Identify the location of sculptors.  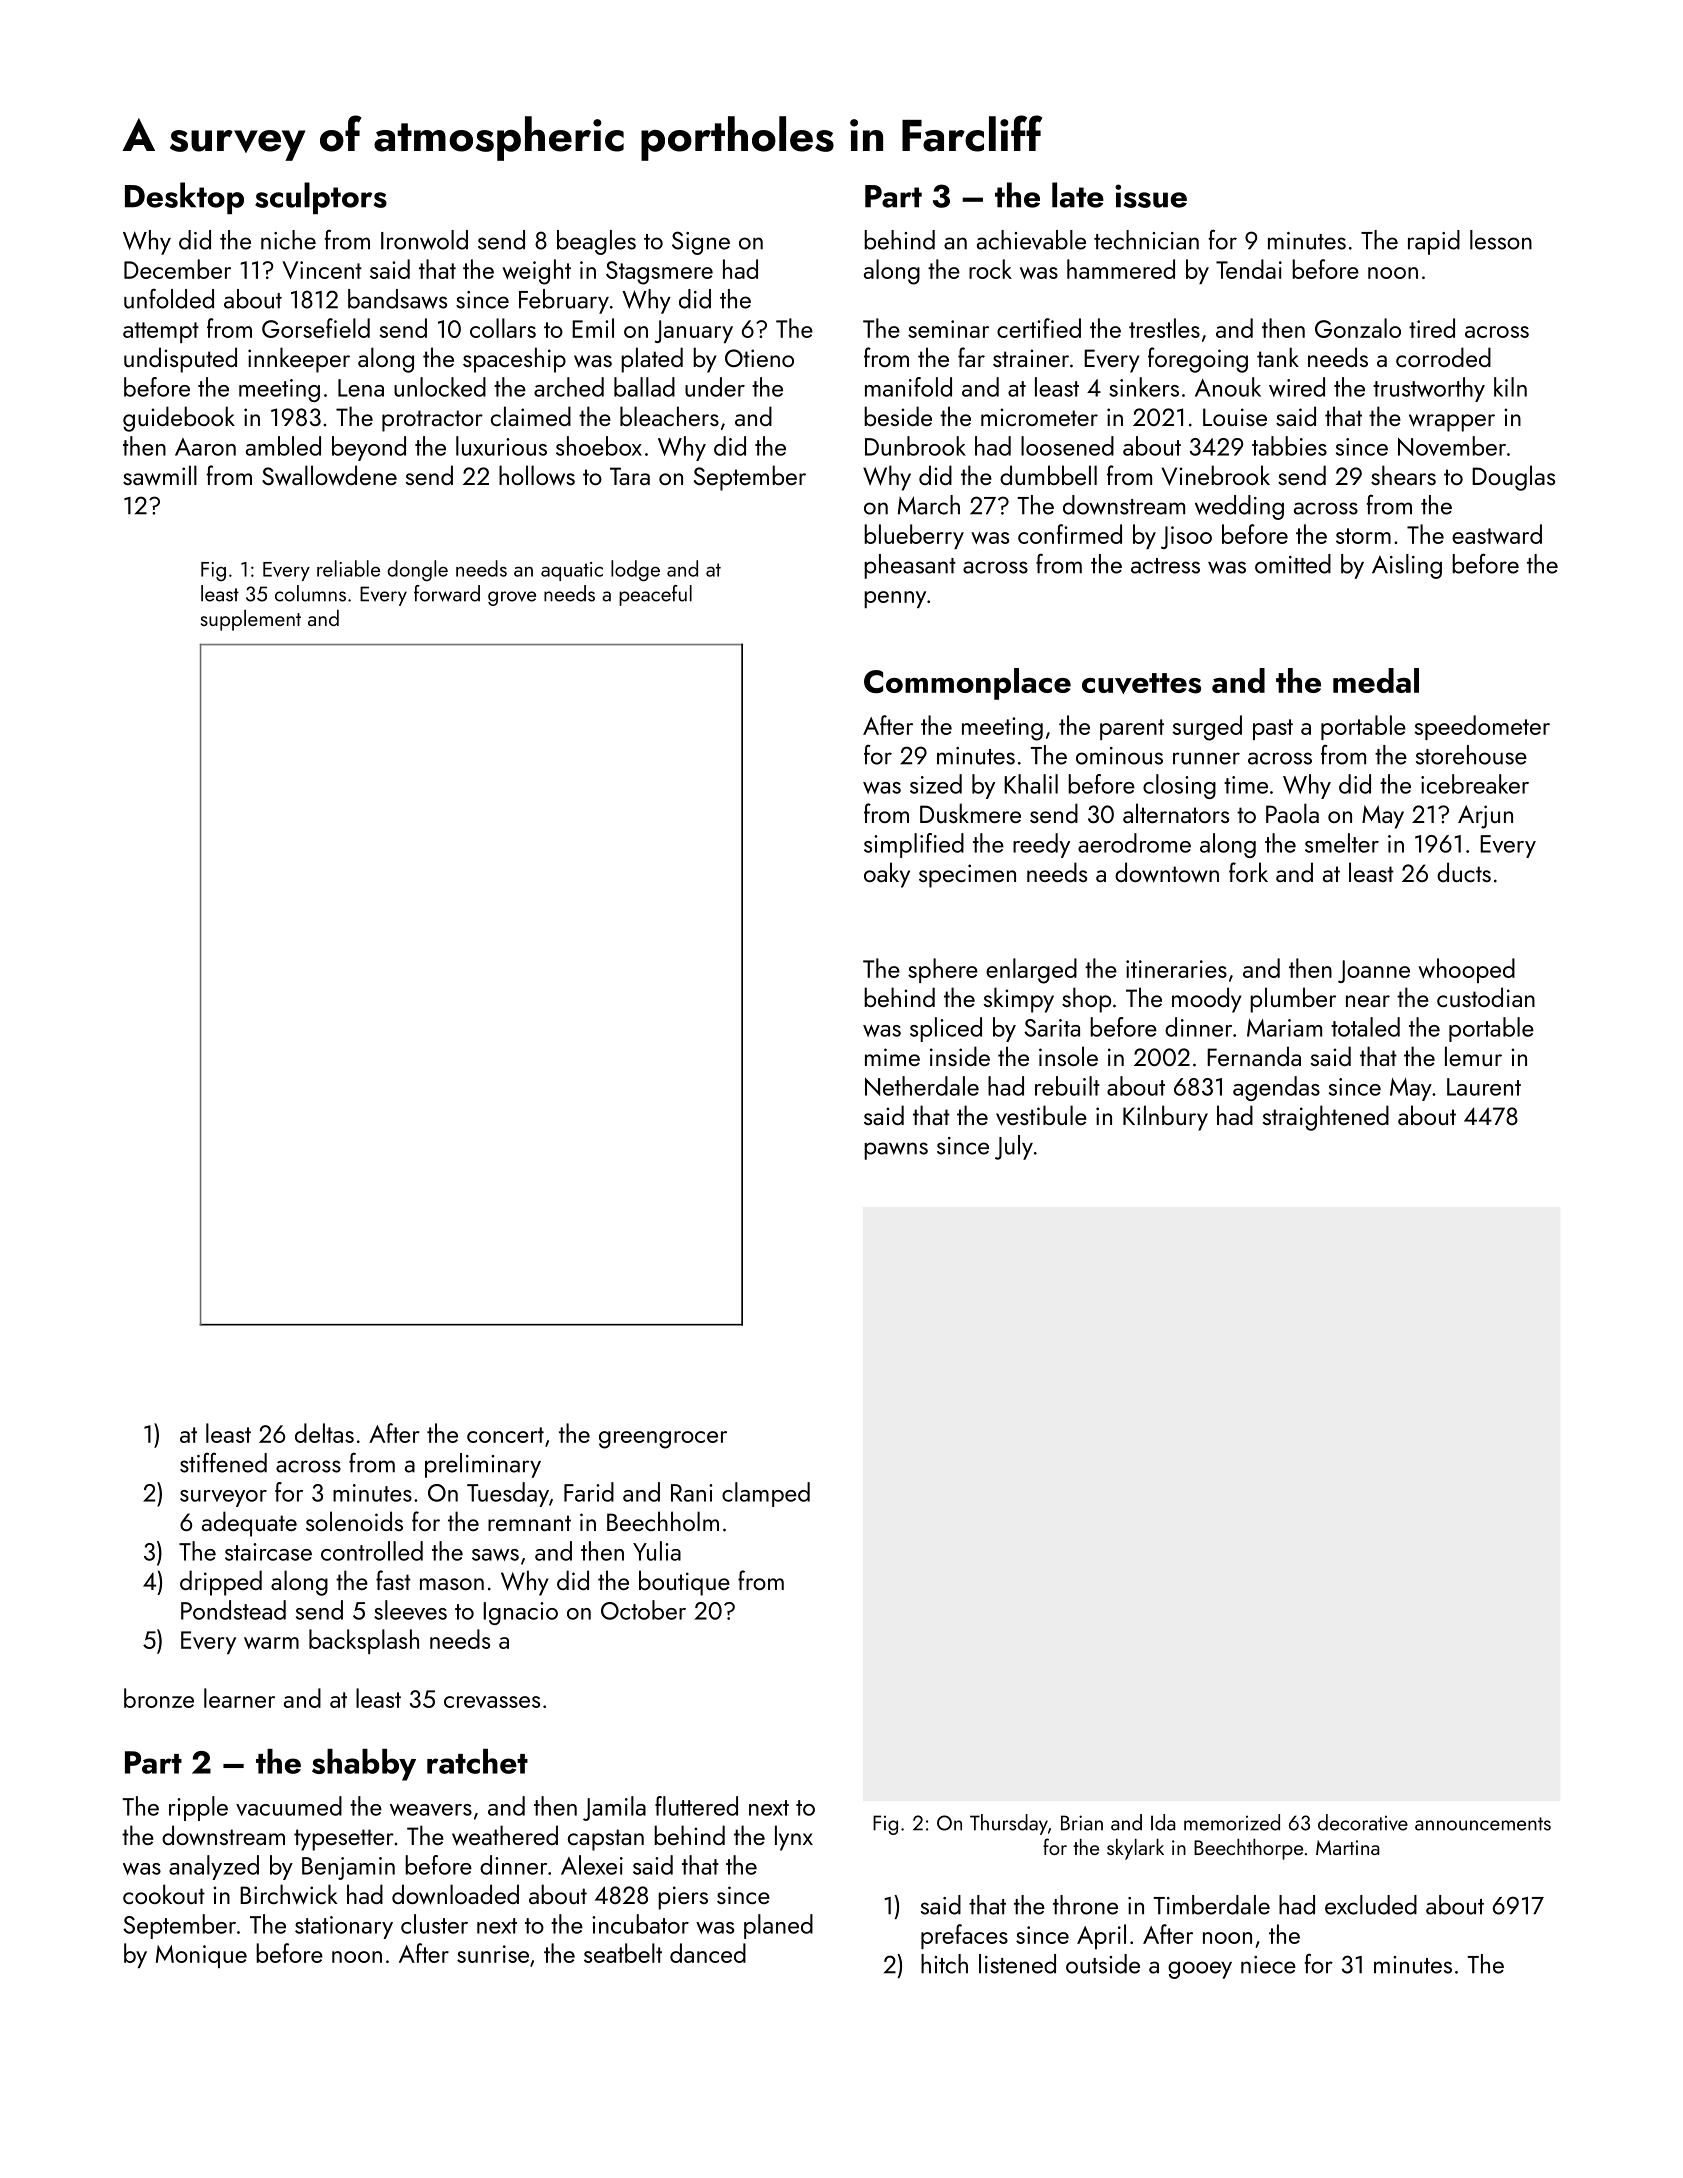
(321, 198).
